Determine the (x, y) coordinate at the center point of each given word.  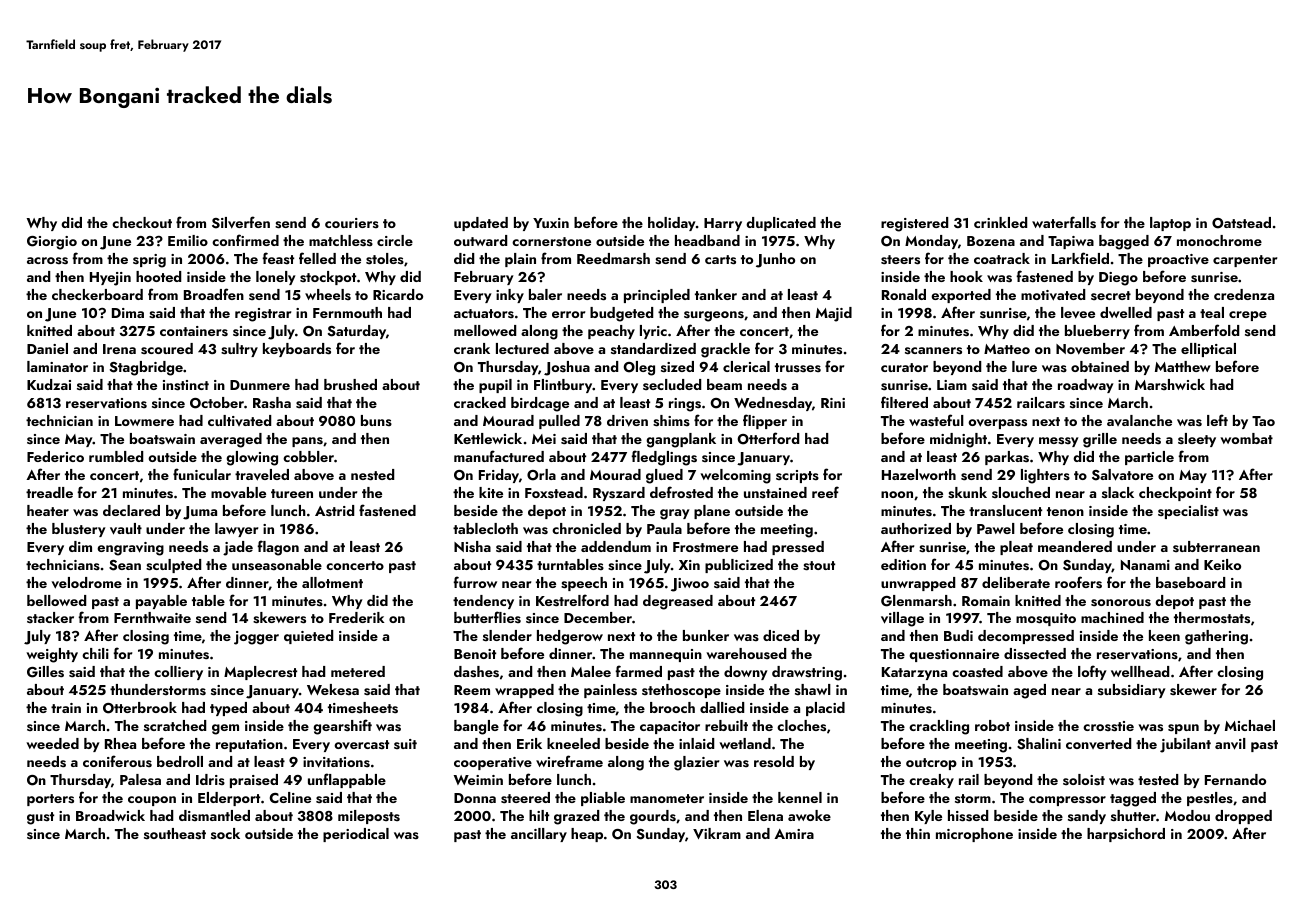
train (66, 708)
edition (903, 564)
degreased (678, 602)
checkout (142, 222)
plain (520, 260)
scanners (933, 351)
